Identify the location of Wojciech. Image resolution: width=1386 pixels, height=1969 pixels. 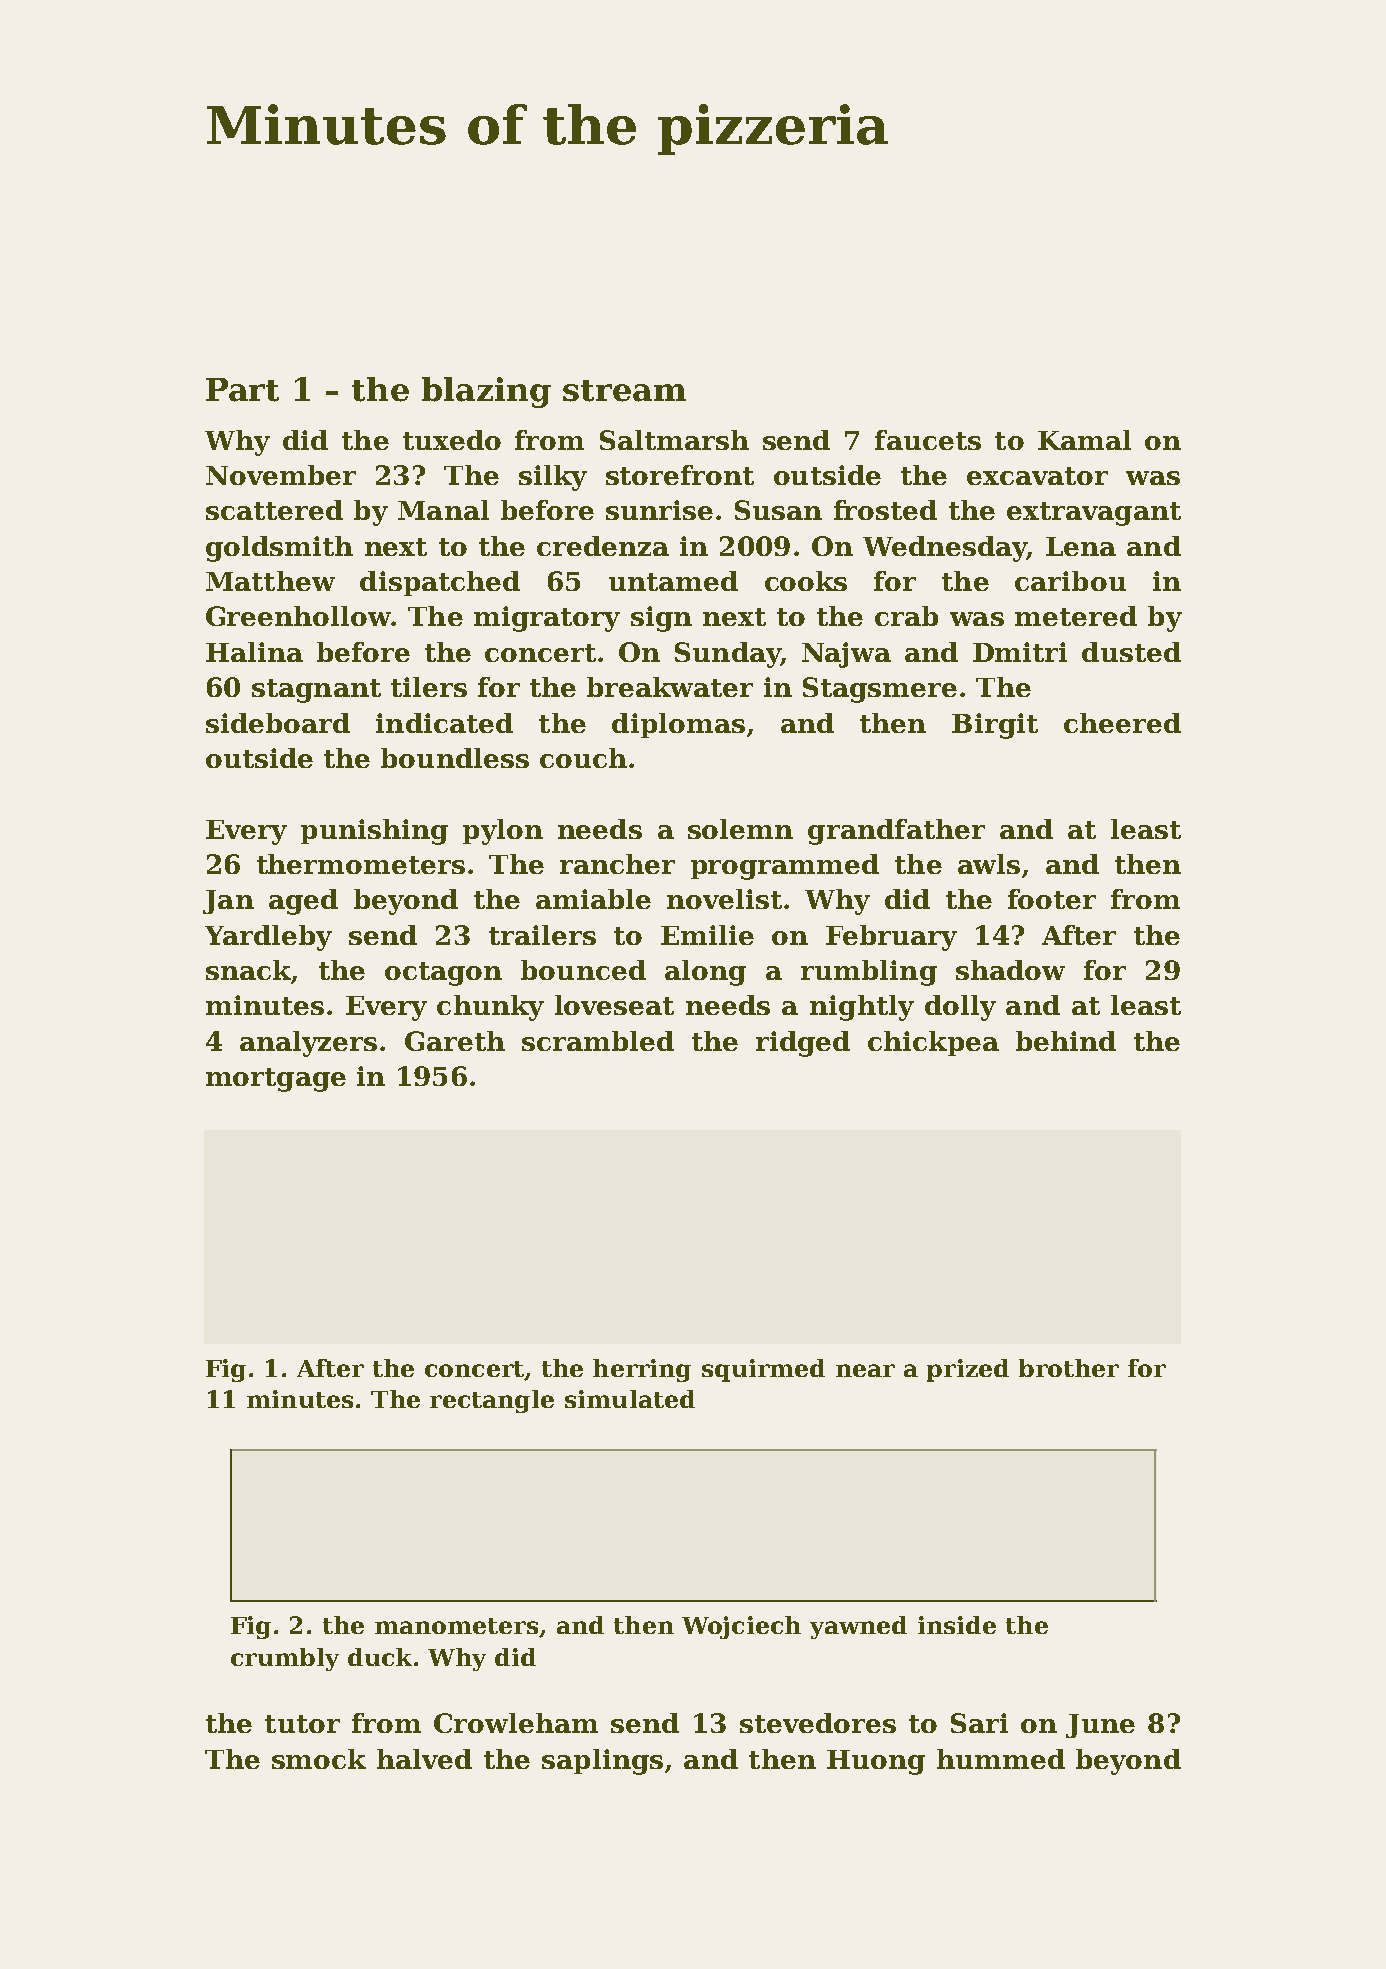
(741, 1627).
